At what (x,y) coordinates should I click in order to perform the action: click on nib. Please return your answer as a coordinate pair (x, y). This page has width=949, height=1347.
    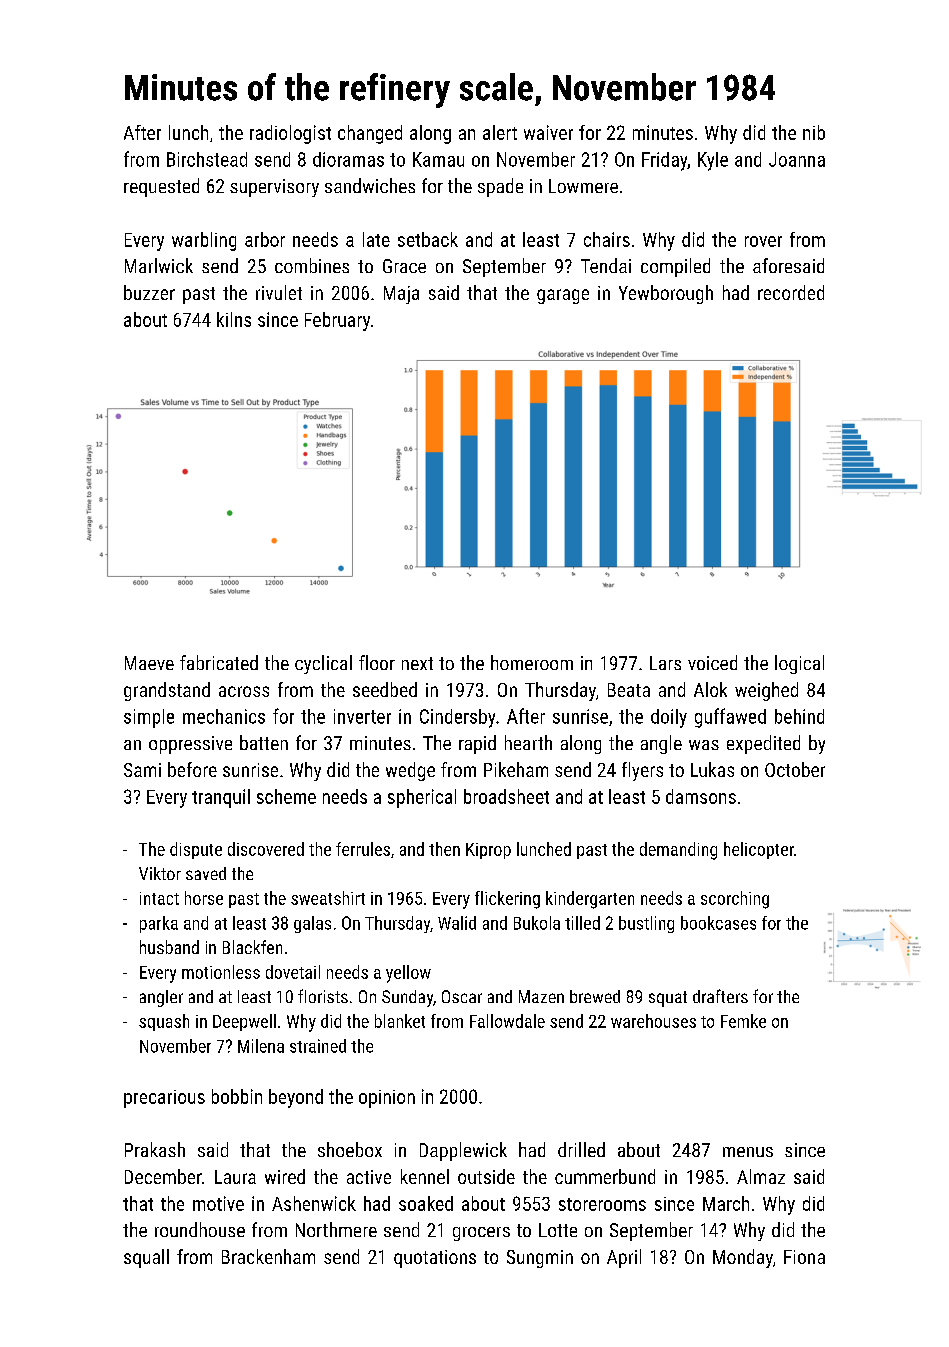
    Looking at the image, I should click on (814, 132).
